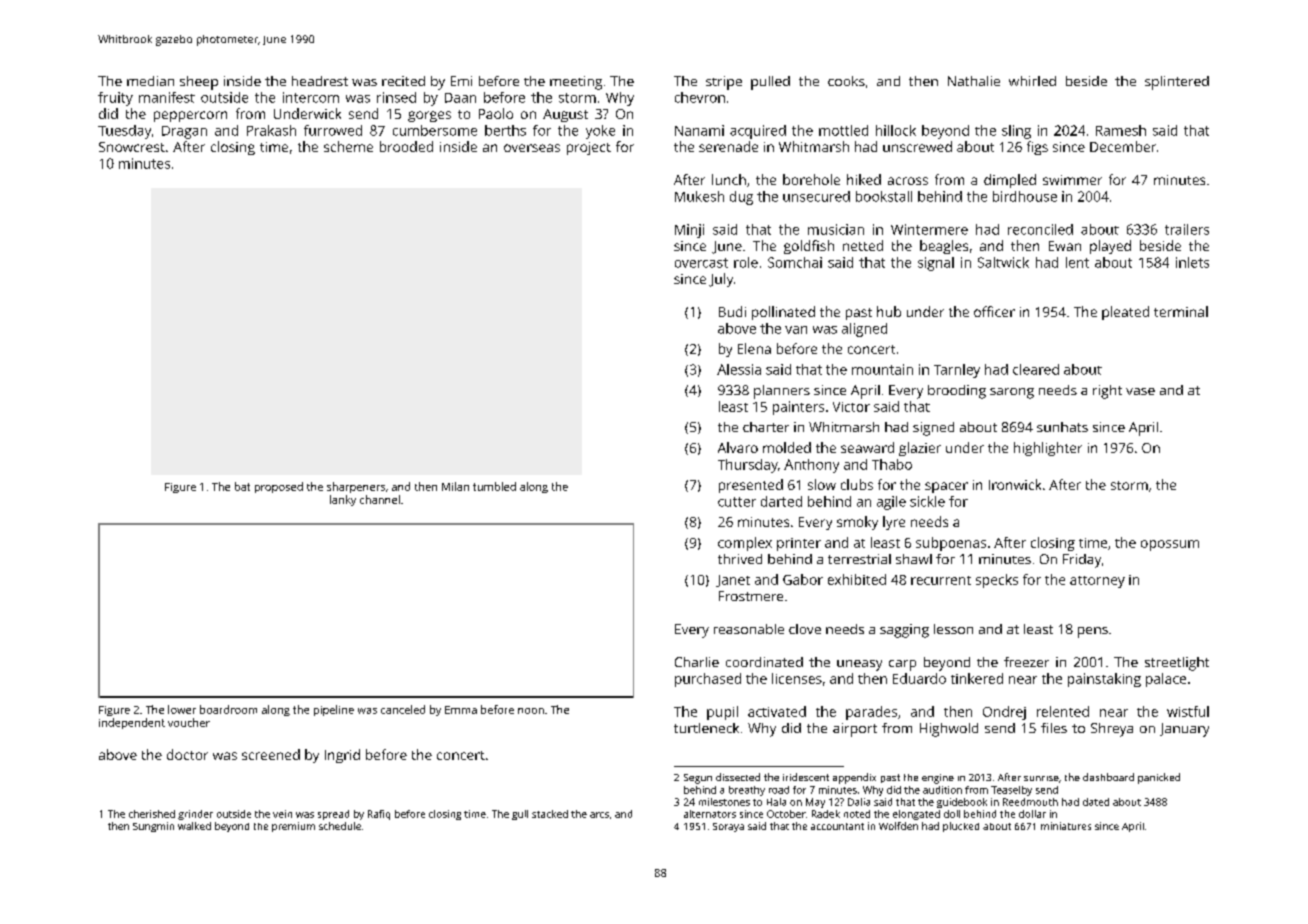 Image resolution: width=1308 pixels, height=924 pixels. What do you see at coordinates (871, 713) in the image?
I see `parades` at bounding box center [871, 713].
